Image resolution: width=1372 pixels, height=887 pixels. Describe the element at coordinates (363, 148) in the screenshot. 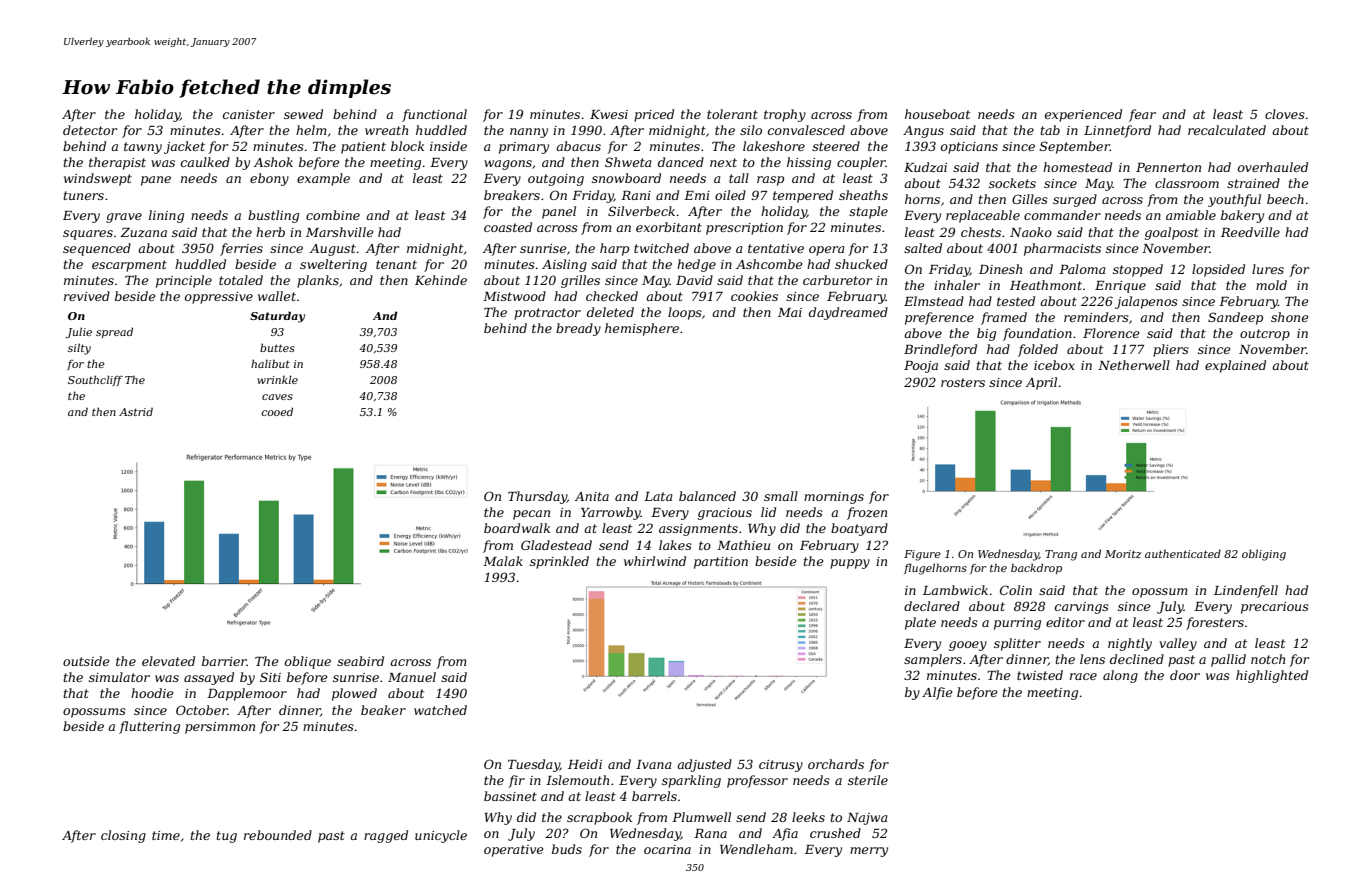

I see `patient` at that location.
